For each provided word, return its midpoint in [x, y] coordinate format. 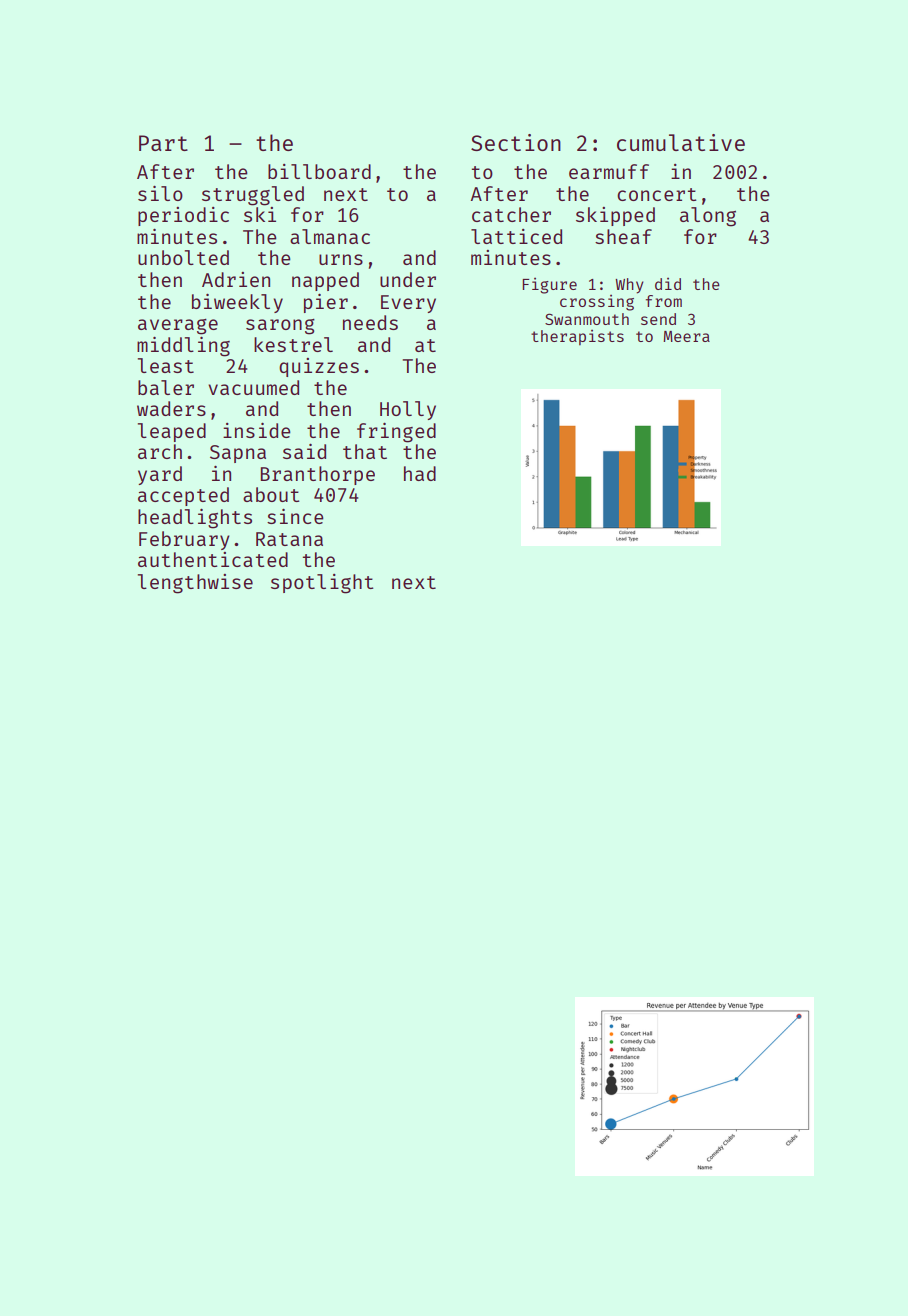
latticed [516, 236]
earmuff [609, 171]
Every [408, 304]
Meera [686, 336]
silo [160, 193]
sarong [280, 327]
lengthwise [195, 584]
